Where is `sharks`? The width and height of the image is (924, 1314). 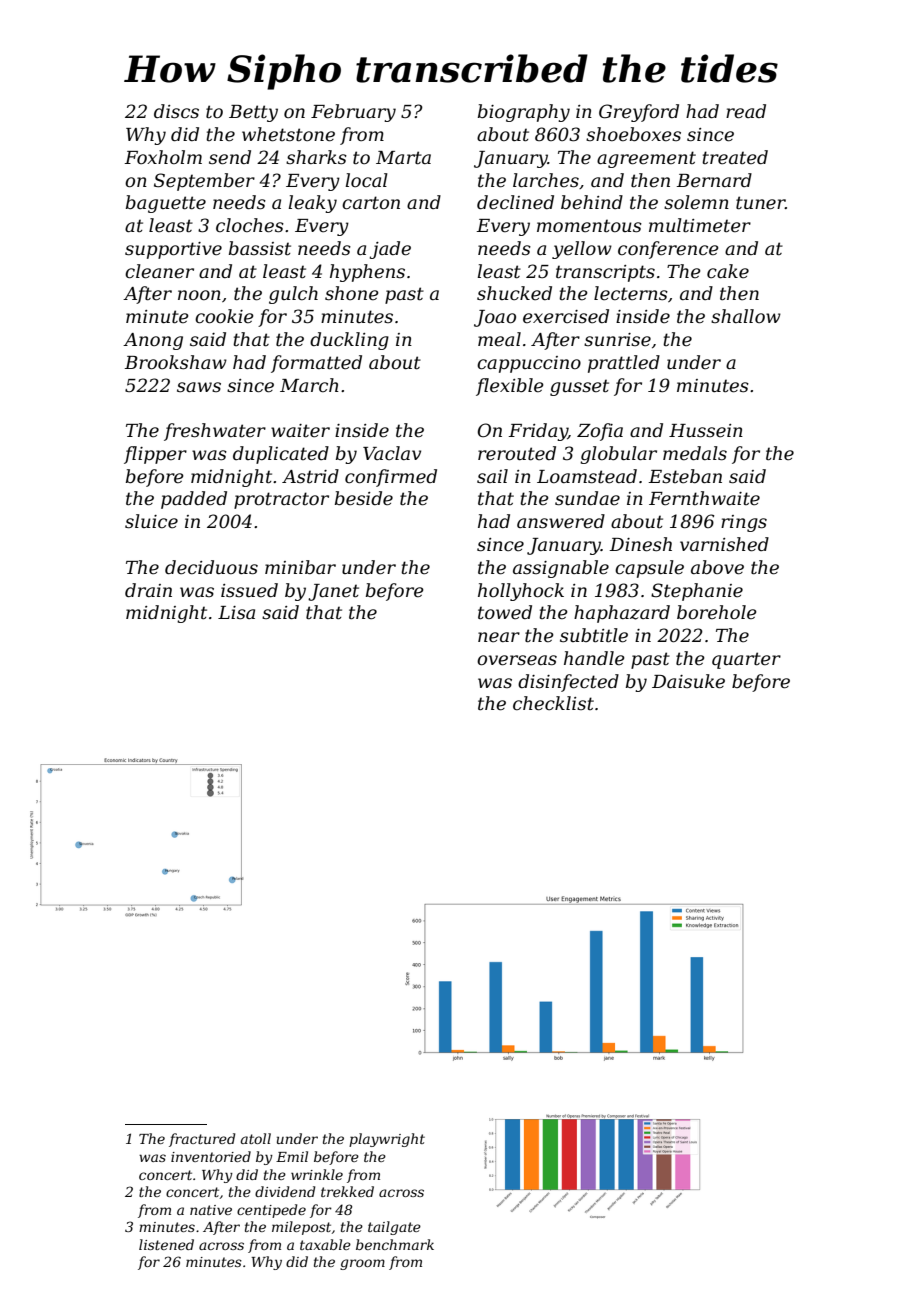
sharks is located at coordinates (316, 157).
